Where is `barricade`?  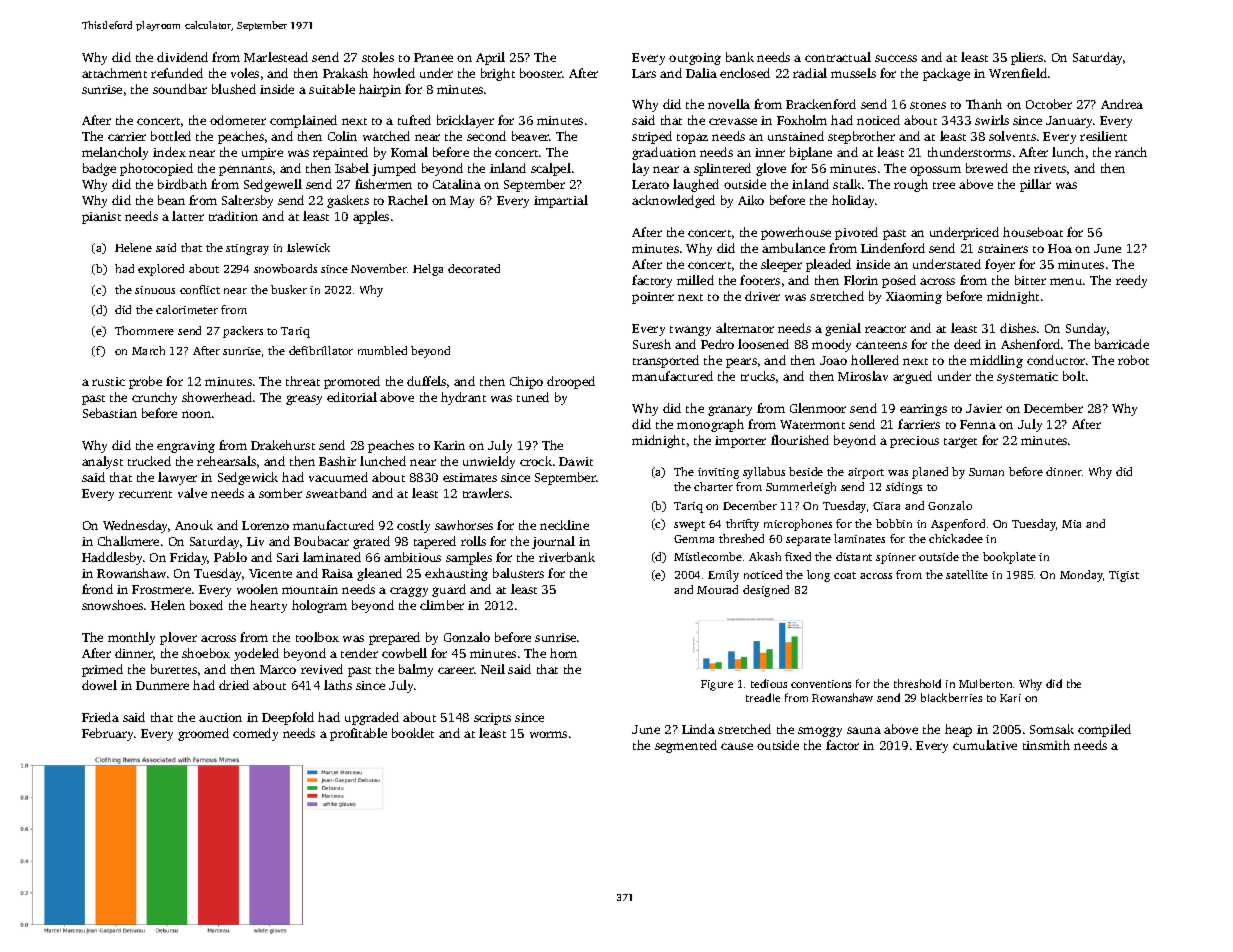 barricade is located at coordinates (1122, 344).
